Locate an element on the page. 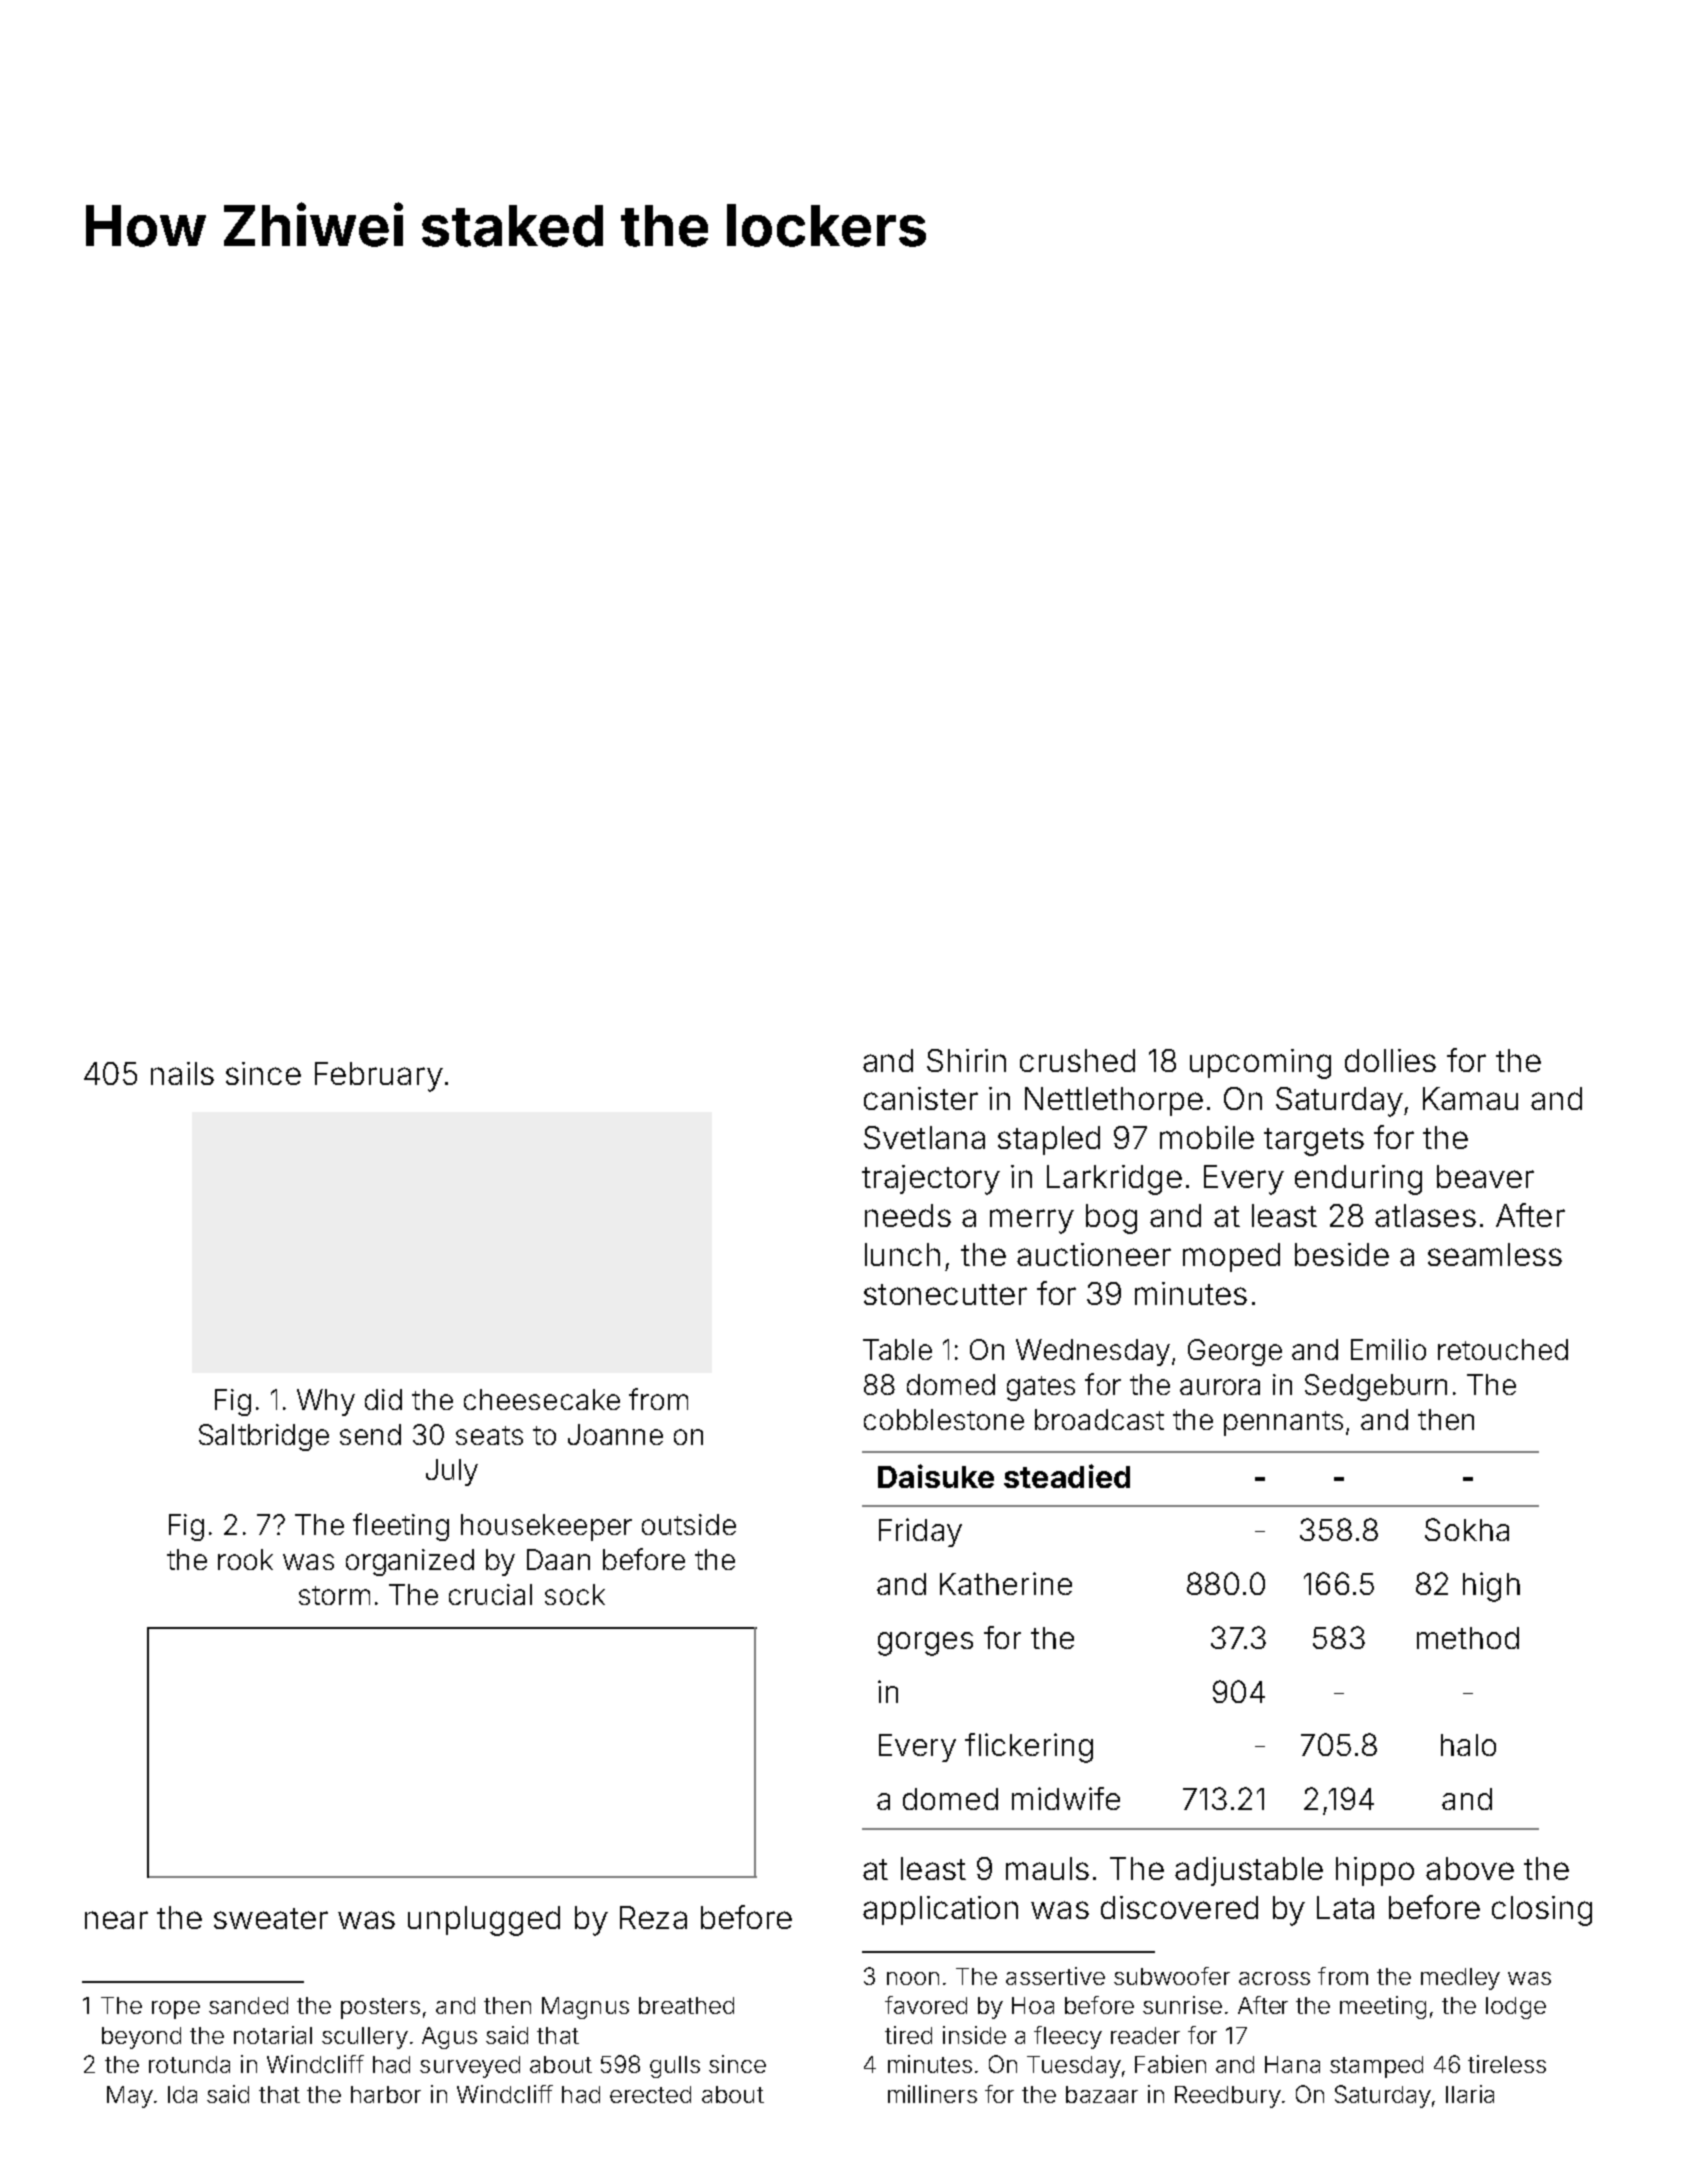 The height and width of the document is (2178, 1683). sweater is located at coordinates (271, 1918).
